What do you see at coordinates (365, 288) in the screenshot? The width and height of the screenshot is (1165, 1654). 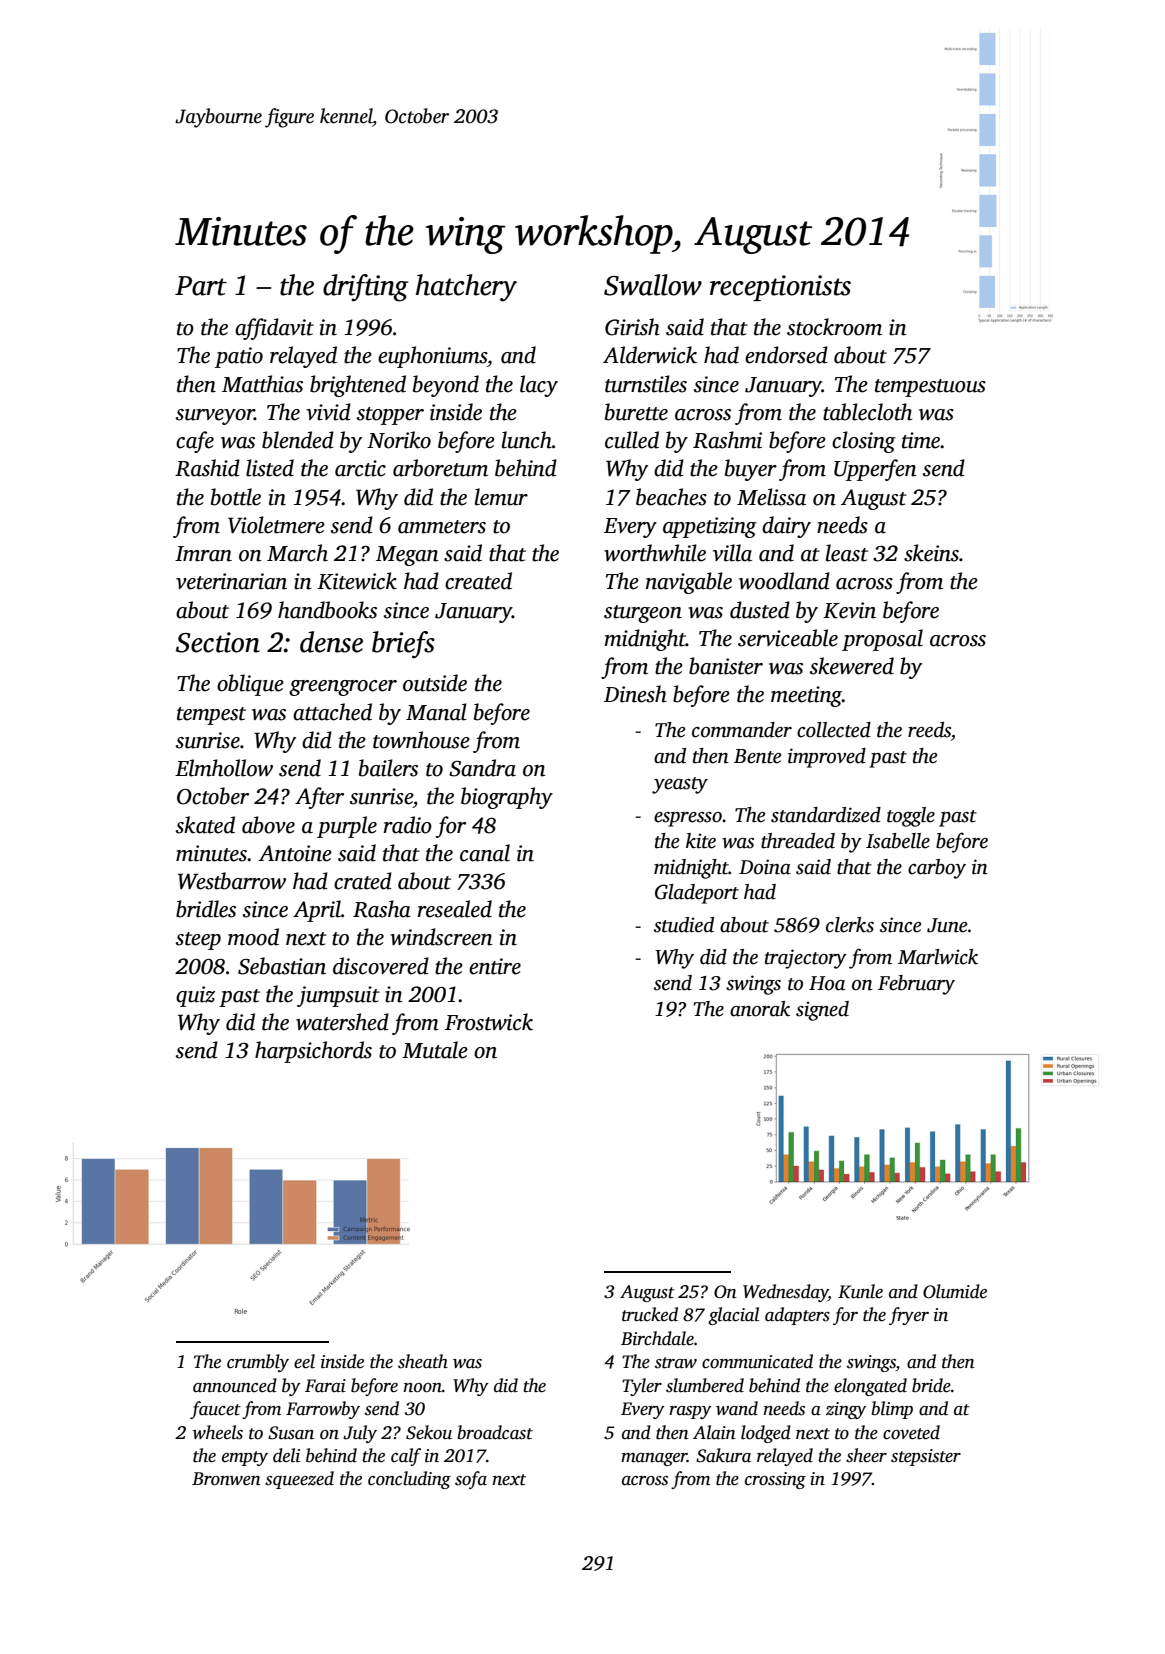 I see `drifting` at bounding box center [365, 288].
